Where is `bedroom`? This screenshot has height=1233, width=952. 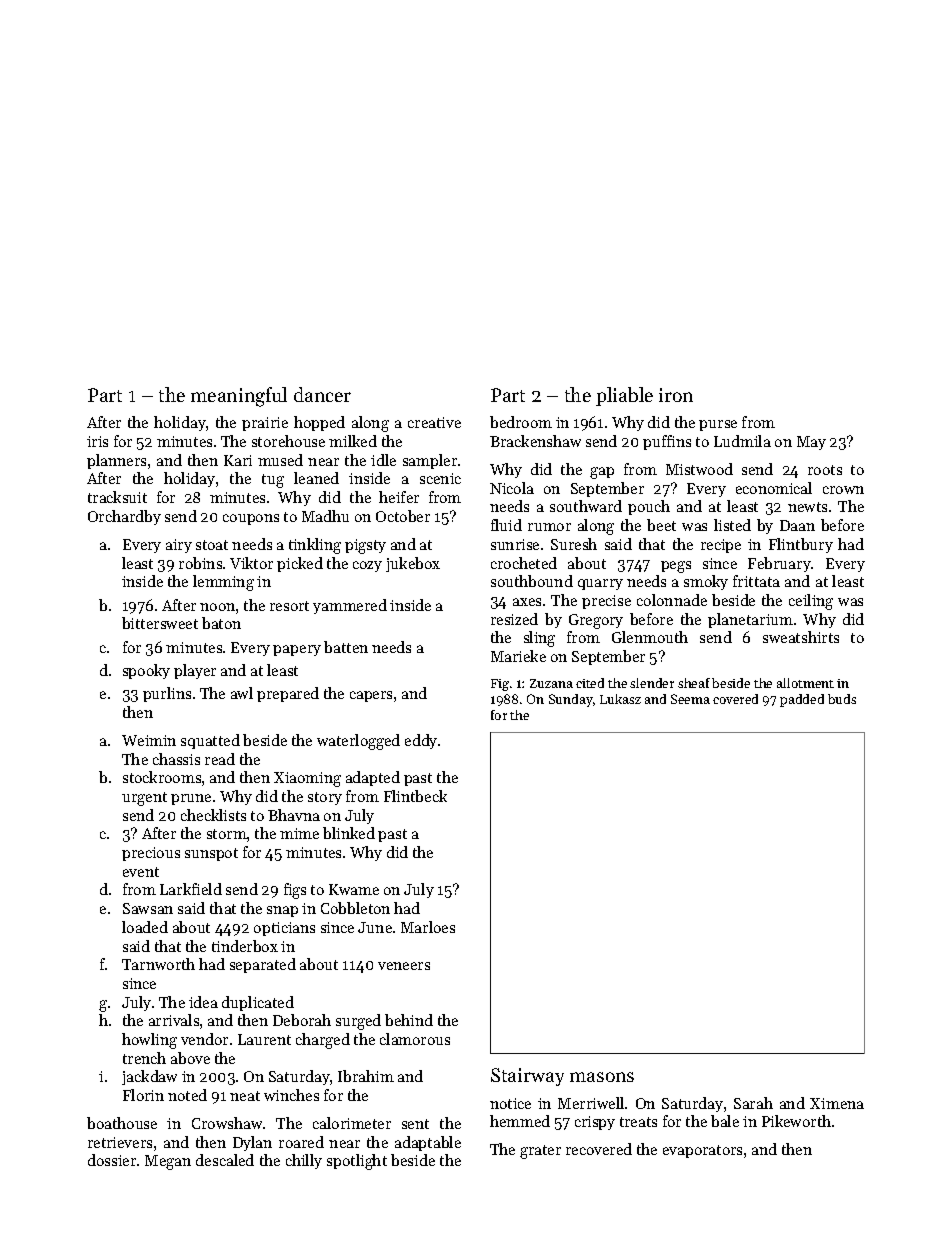
bedroom is located at coordinates (521, 422).
